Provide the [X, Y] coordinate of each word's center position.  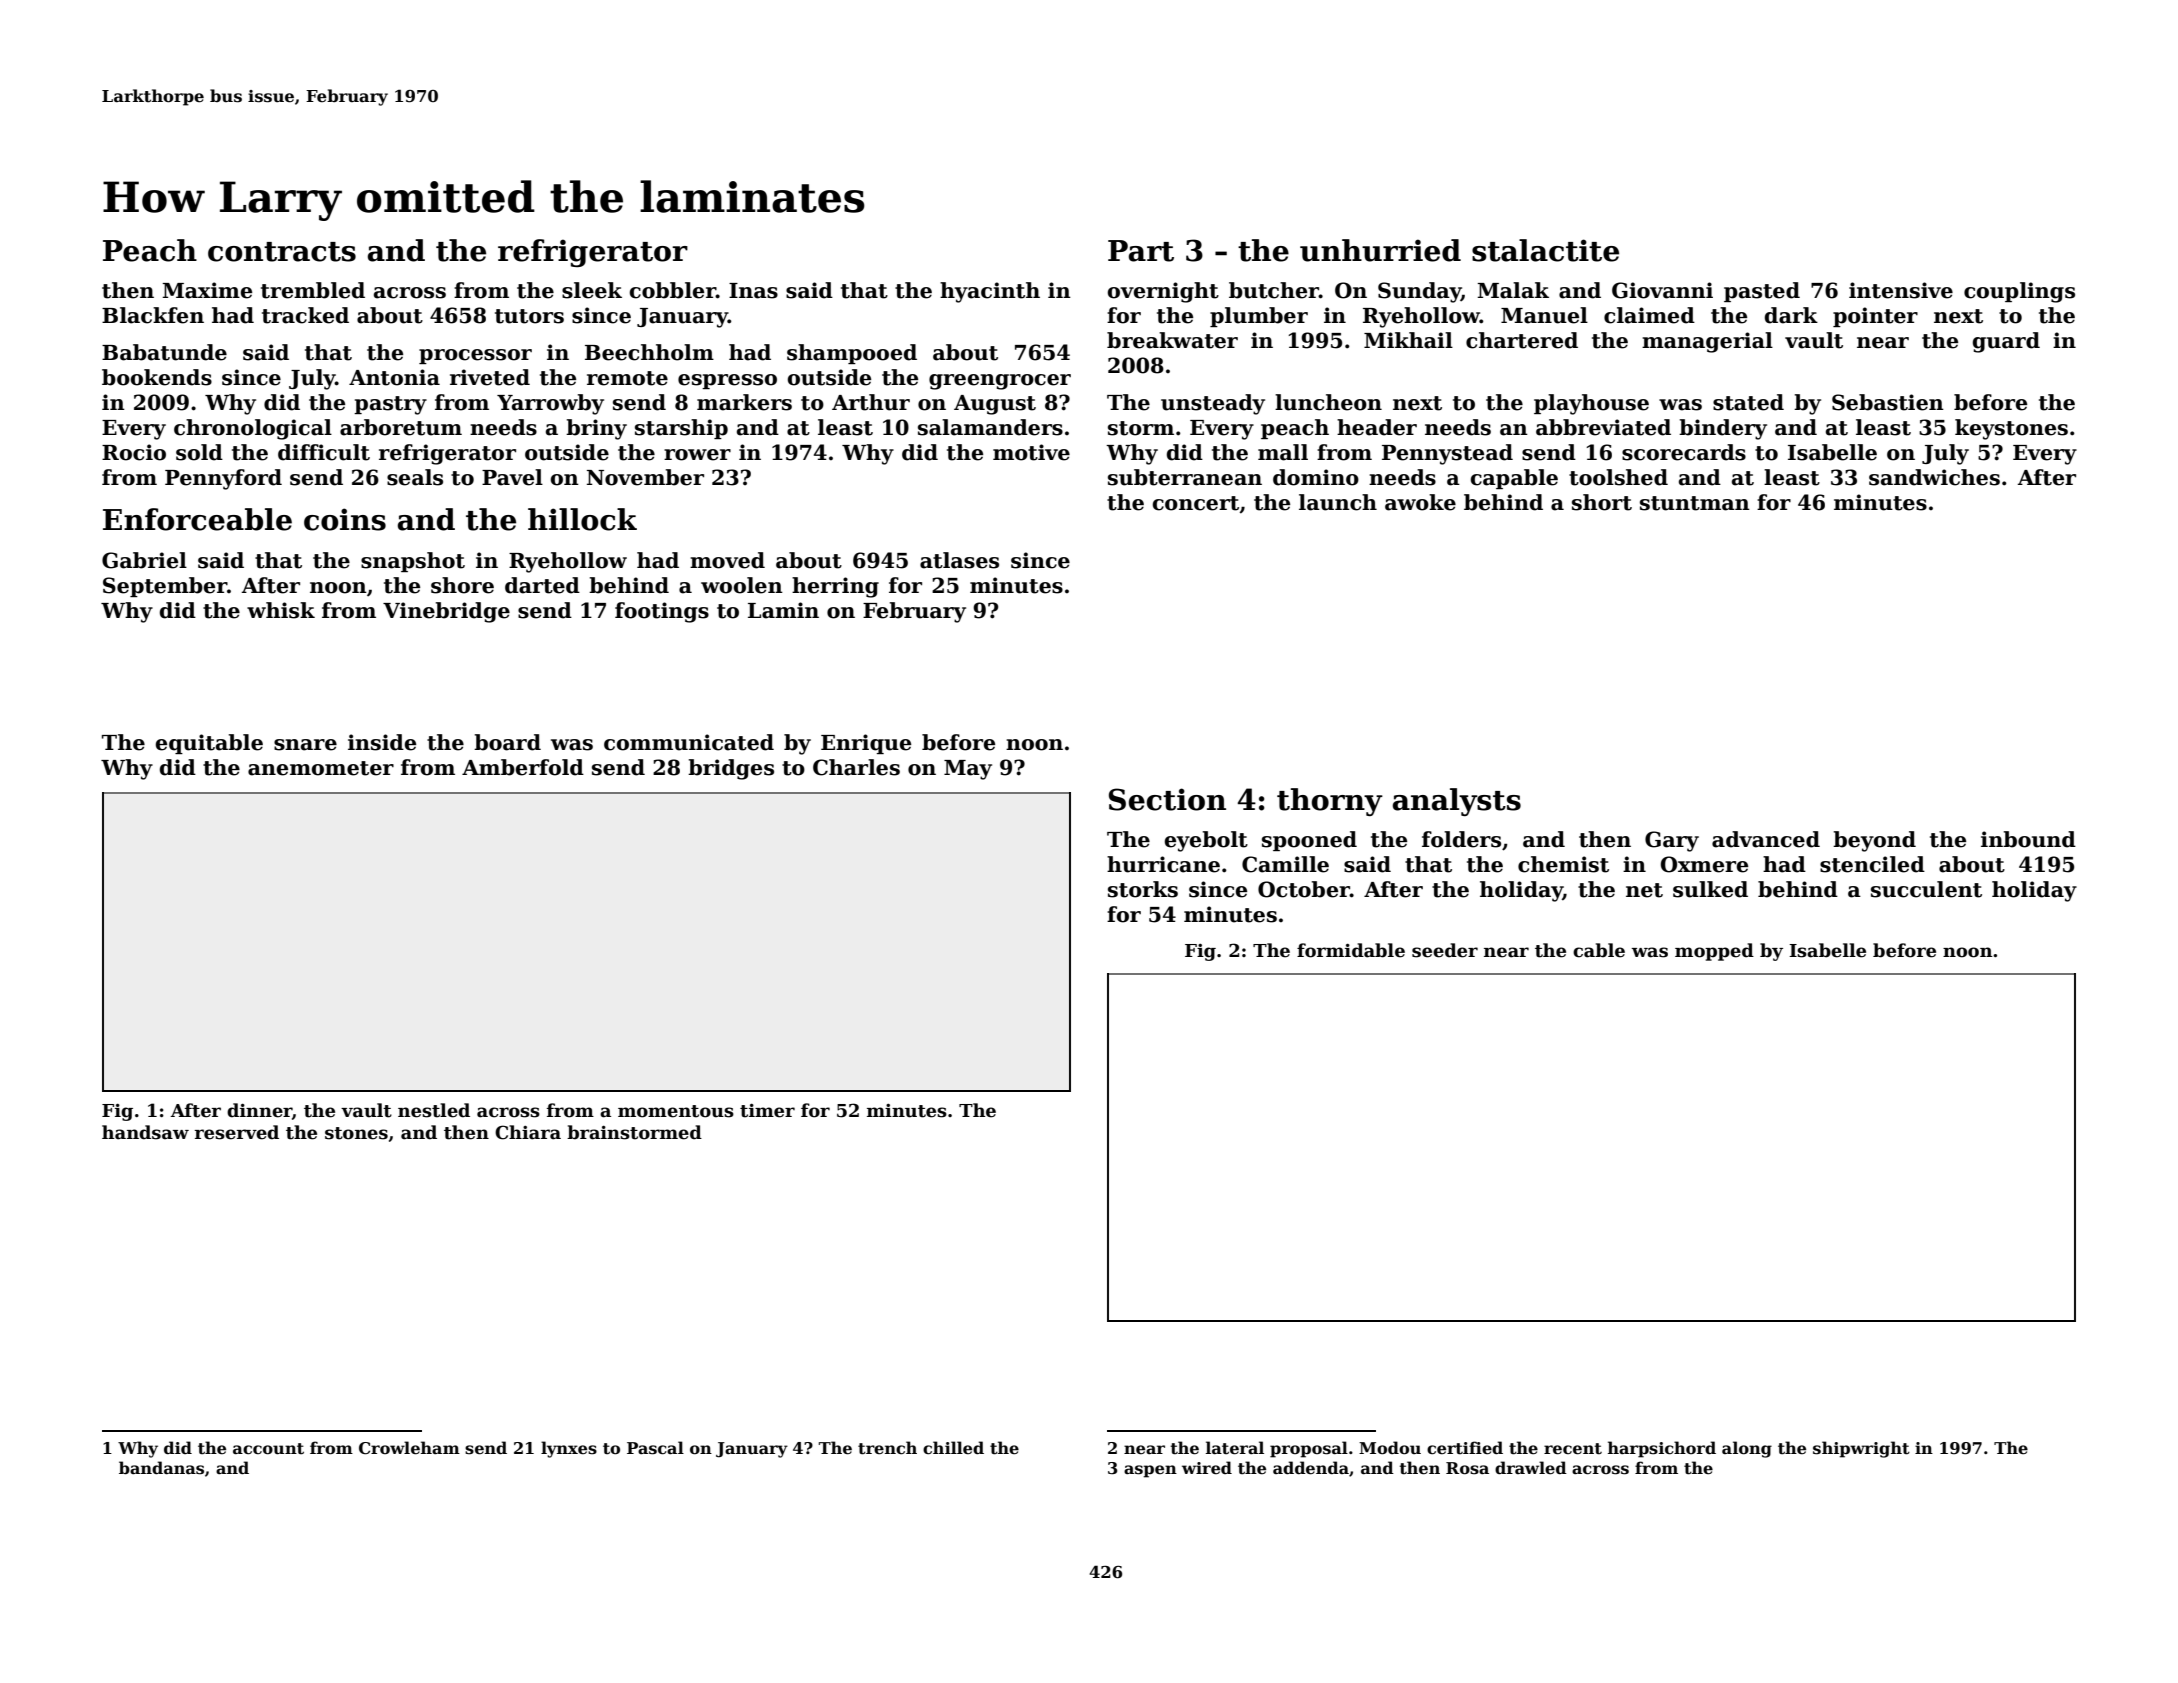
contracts [282, 252]
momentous [676, 1111]
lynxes [569, 1449]
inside [382, 742]
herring [835, 587]
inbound [2028, 839]
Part [1141, 251]
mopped [1714, 952]
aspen [1150, 1471]
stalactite [1545, 250]
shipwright [1861, 1449]
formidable [1351, 950]
